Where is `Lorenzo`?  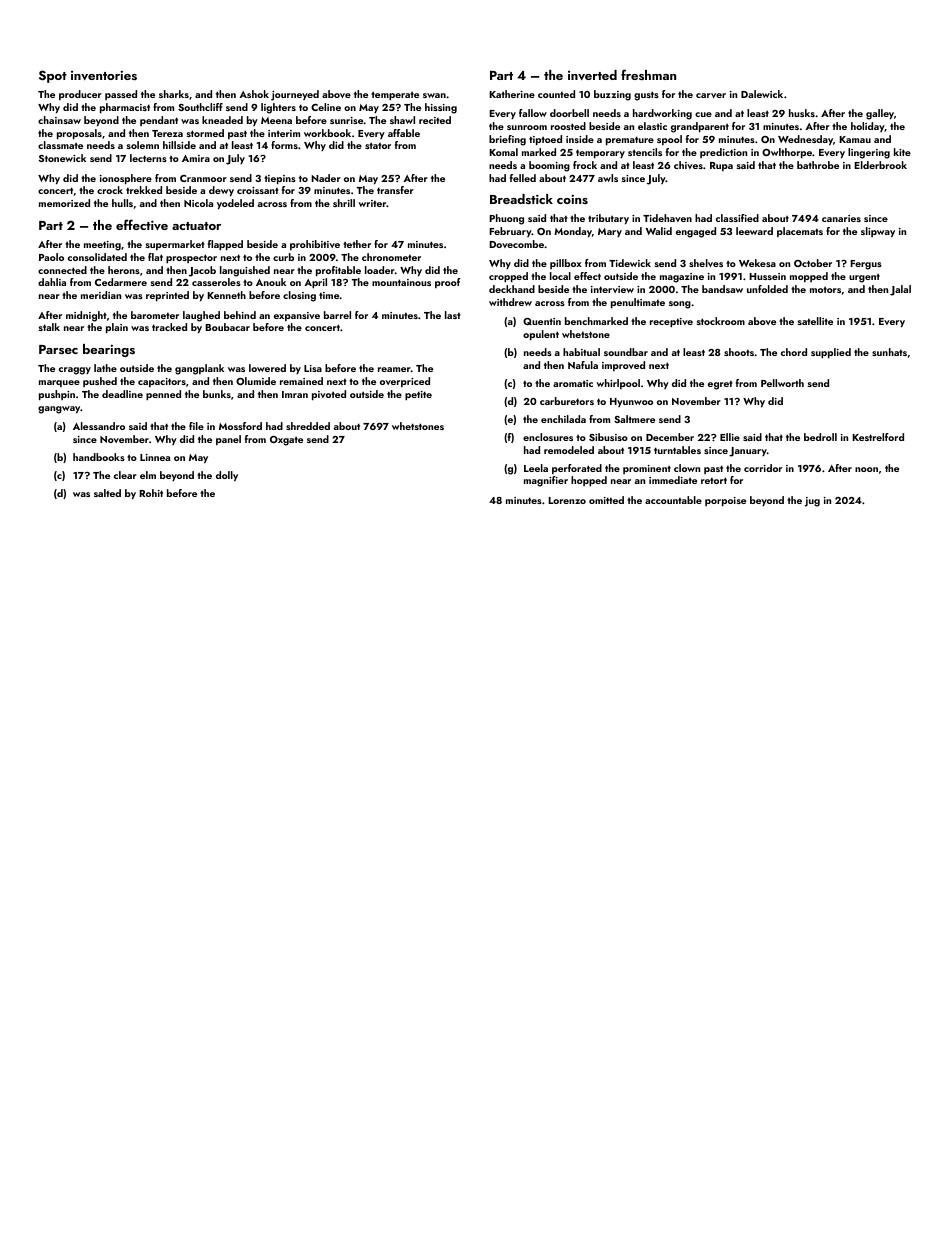 Lorenzo is located at coordinates (567, 500).
